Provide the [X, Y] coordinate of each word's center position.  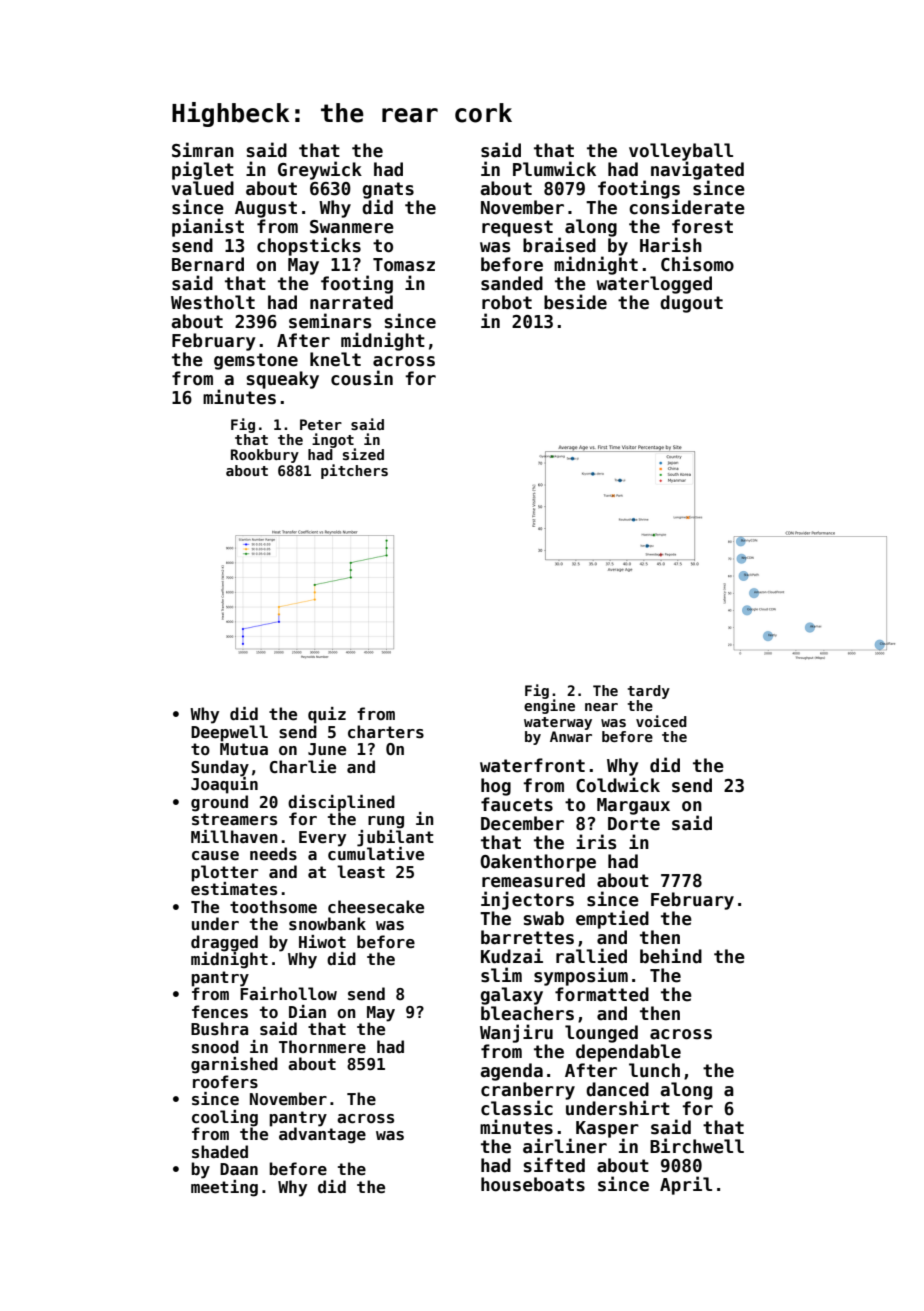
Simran [203, 150]
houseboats [533, 1184]
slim [501, 975]
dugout [691, 304]
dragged [224, 943]
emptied [612, 919]
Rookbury [265, 456]
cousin [362, 378]
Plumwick [554, 169]
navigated [697, 170]
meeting [224, 1188]
